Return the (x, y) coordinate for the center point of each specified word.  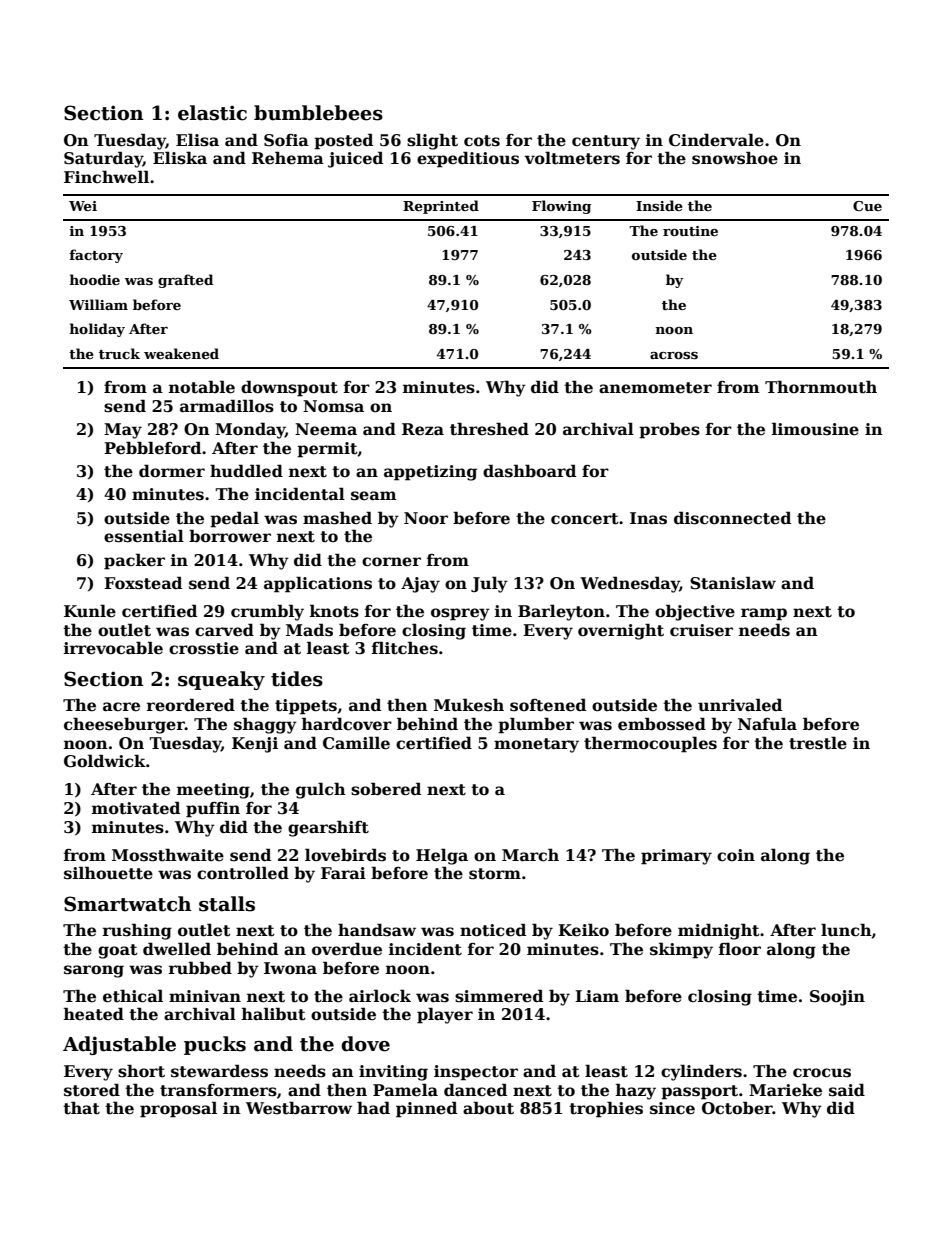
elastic (212, 113)
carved (224, 630)
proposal (178, 1109)
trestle (818, 743)
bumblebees (318, 113)
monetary (536, 745)
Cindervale (716, 140)
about (488, 1108)
